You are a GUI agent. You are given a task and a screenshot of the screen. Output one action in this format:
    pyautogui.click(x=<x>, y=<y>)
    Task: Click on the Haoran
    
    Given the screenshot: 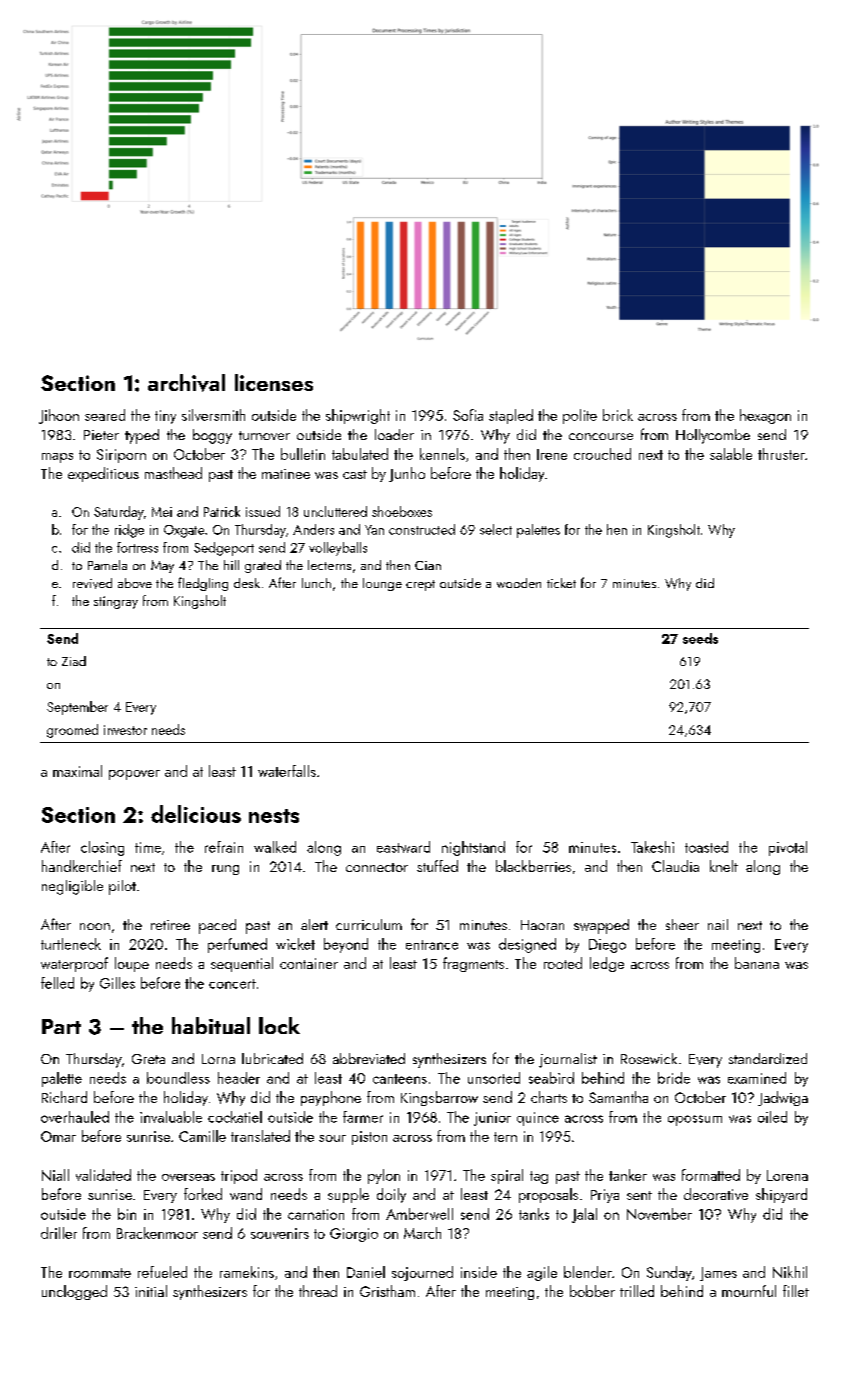 What is the action you would take?
    pyautogui.click(x=542, y=925)
